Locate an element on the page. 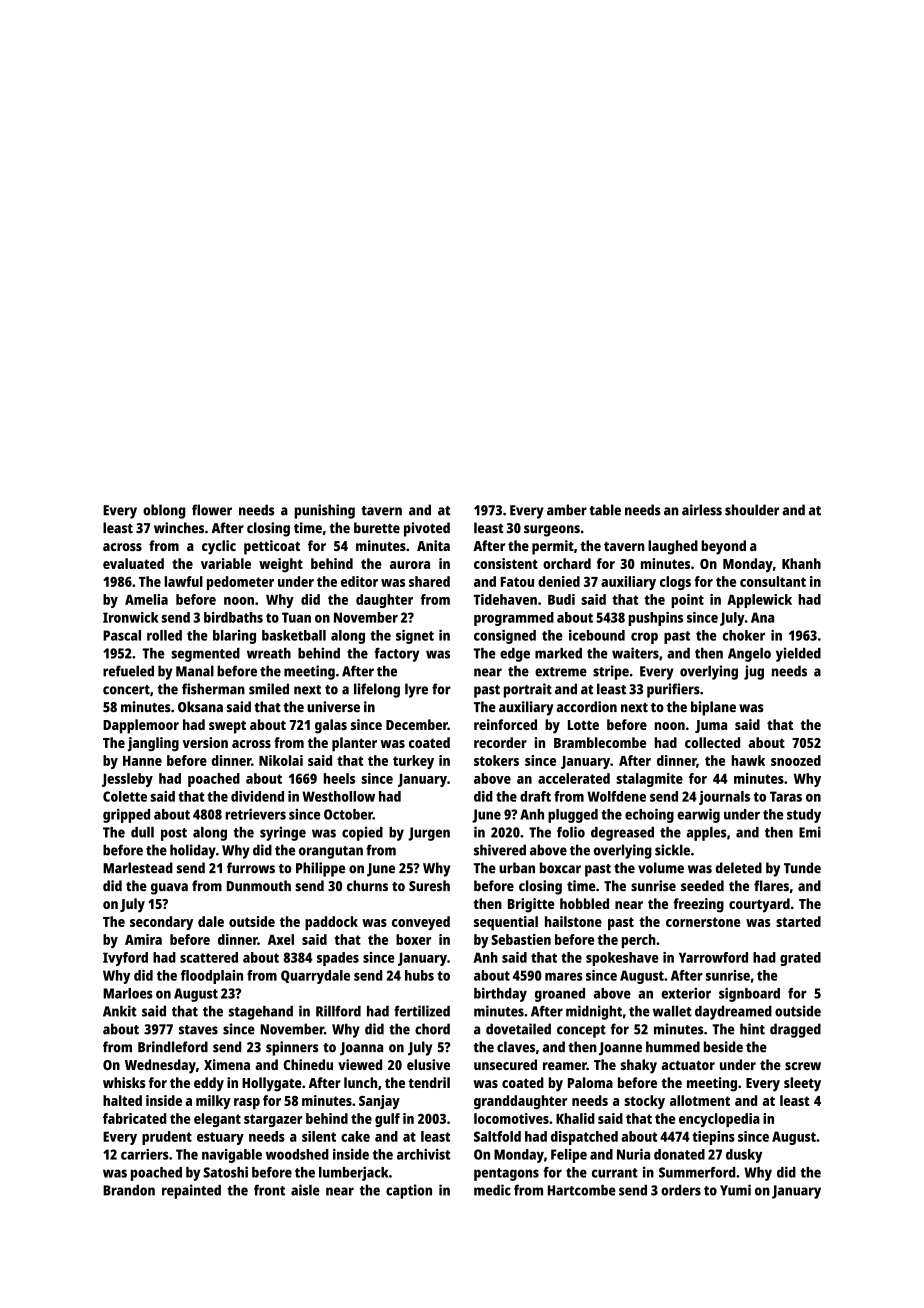 This image has height=1308, width=924. burette is located at coordinates (377, 528).
